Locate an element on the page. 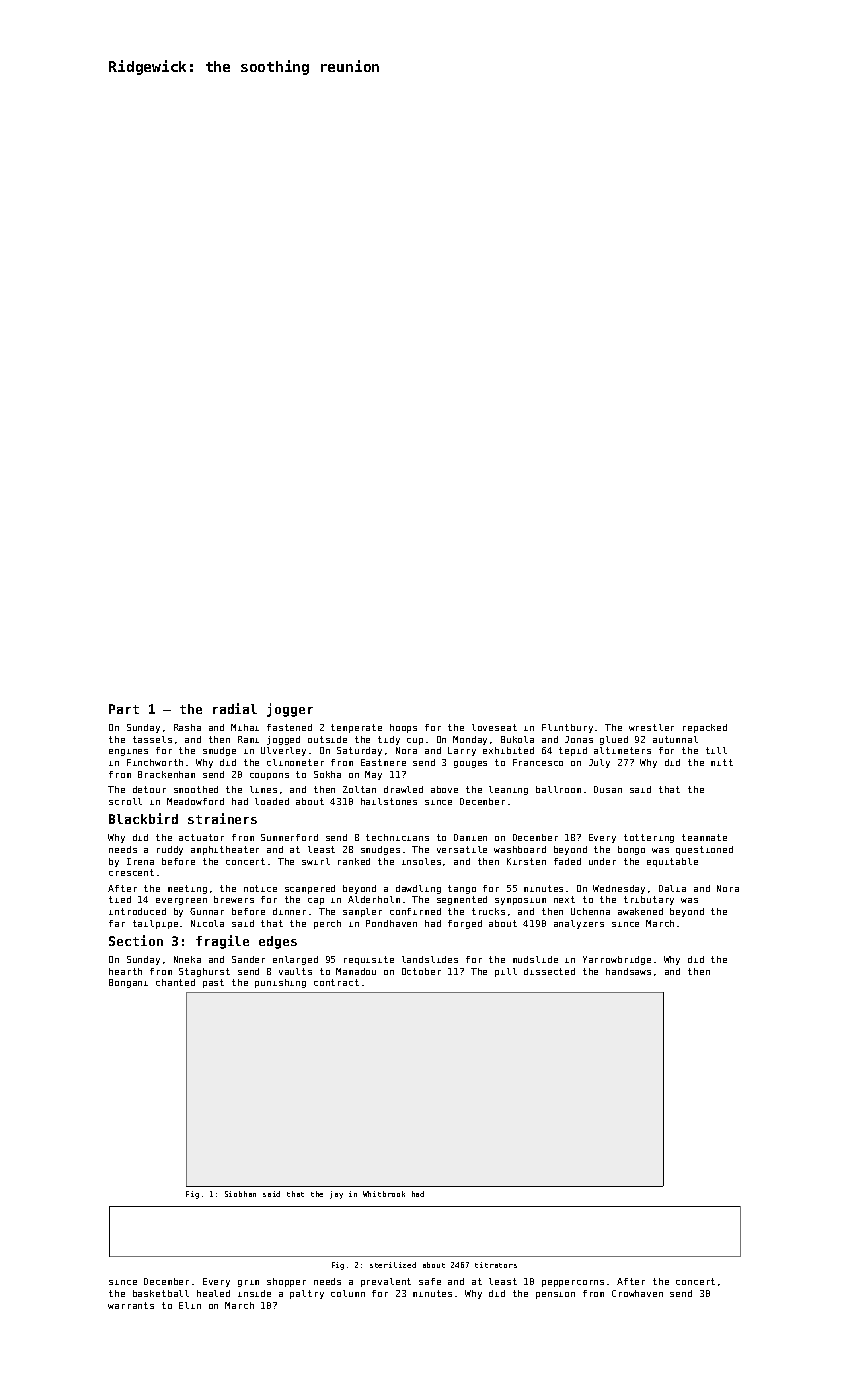 This page has width=849, height=1400. warrants is located at coordinates (131, 1305).
